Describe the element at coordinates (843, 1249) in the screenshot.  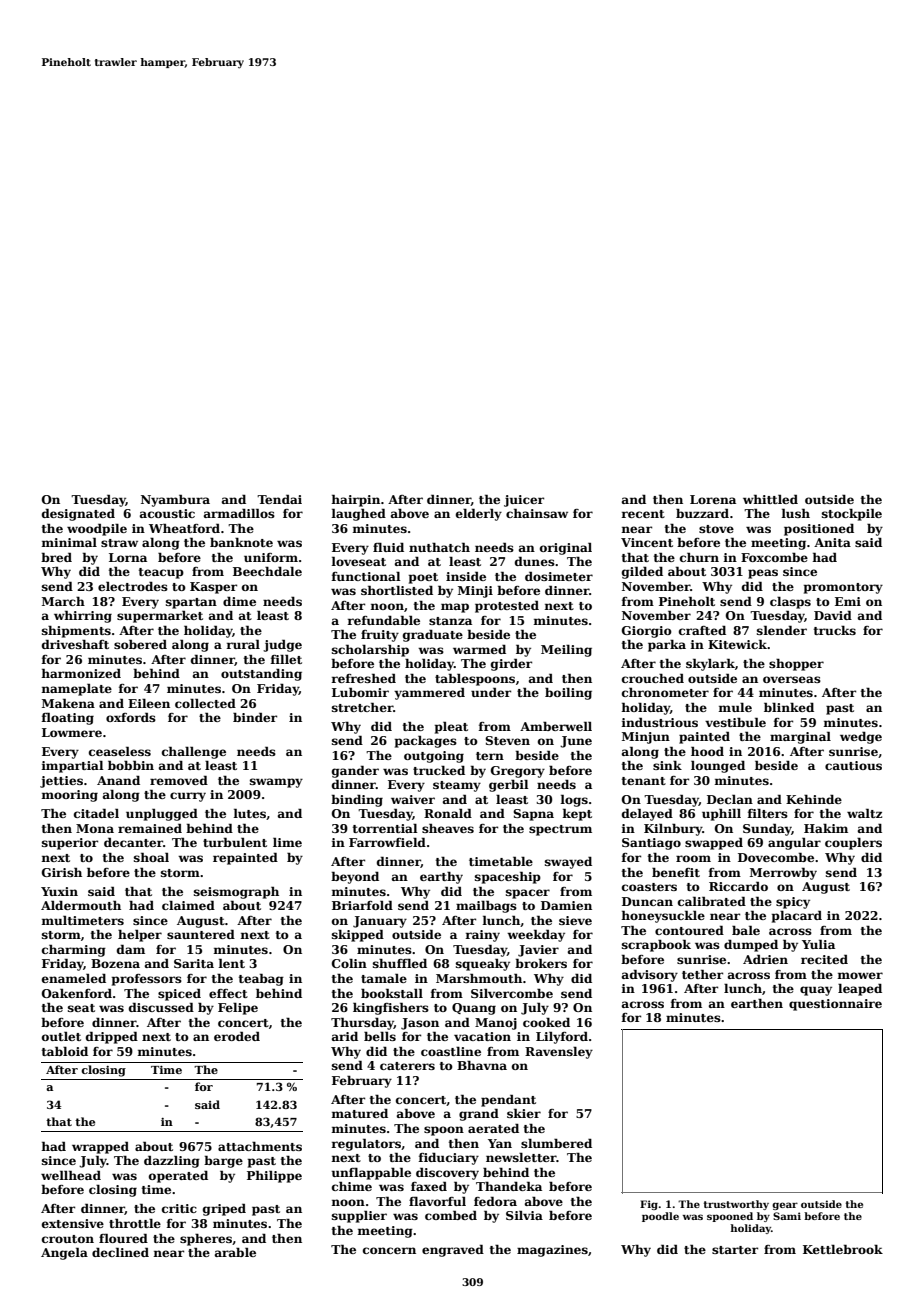
I see `Kettlebrook` at that location.
